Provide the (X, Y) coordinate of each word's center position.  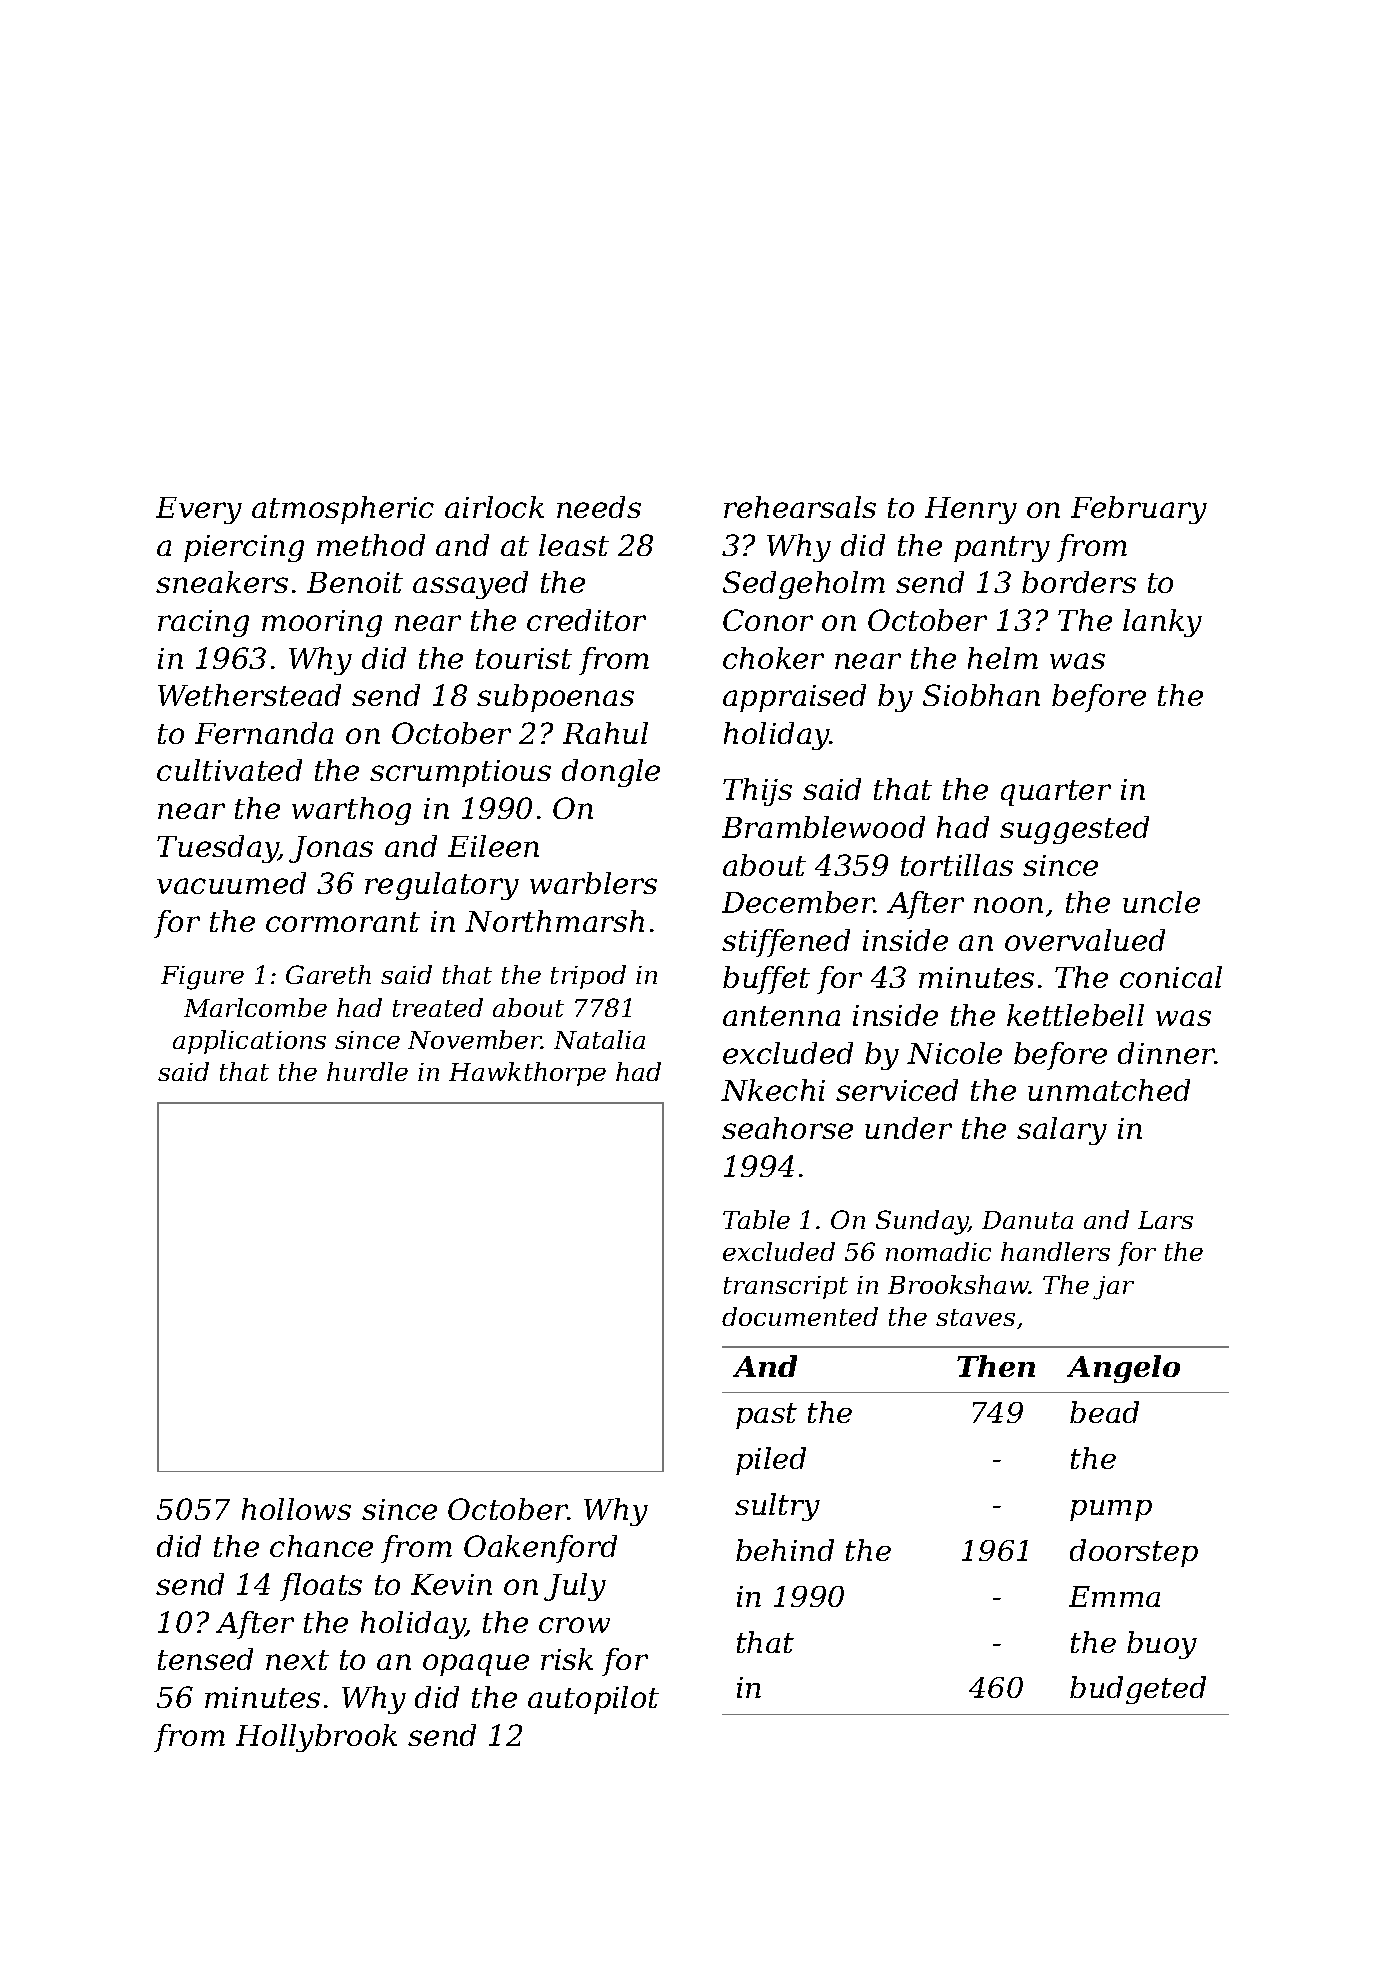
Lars (1165, 1220)
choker (773, 658)
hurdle (367, 1071)
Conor (768, 620)
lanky (1162, 623)
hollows (296, 1509)
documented (800, 1316)
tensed (205, 1659)
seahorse (787, 1128)
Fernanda (264, 733)
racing (203, 623)
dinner (1166, 1053)
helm (1003, 658)
